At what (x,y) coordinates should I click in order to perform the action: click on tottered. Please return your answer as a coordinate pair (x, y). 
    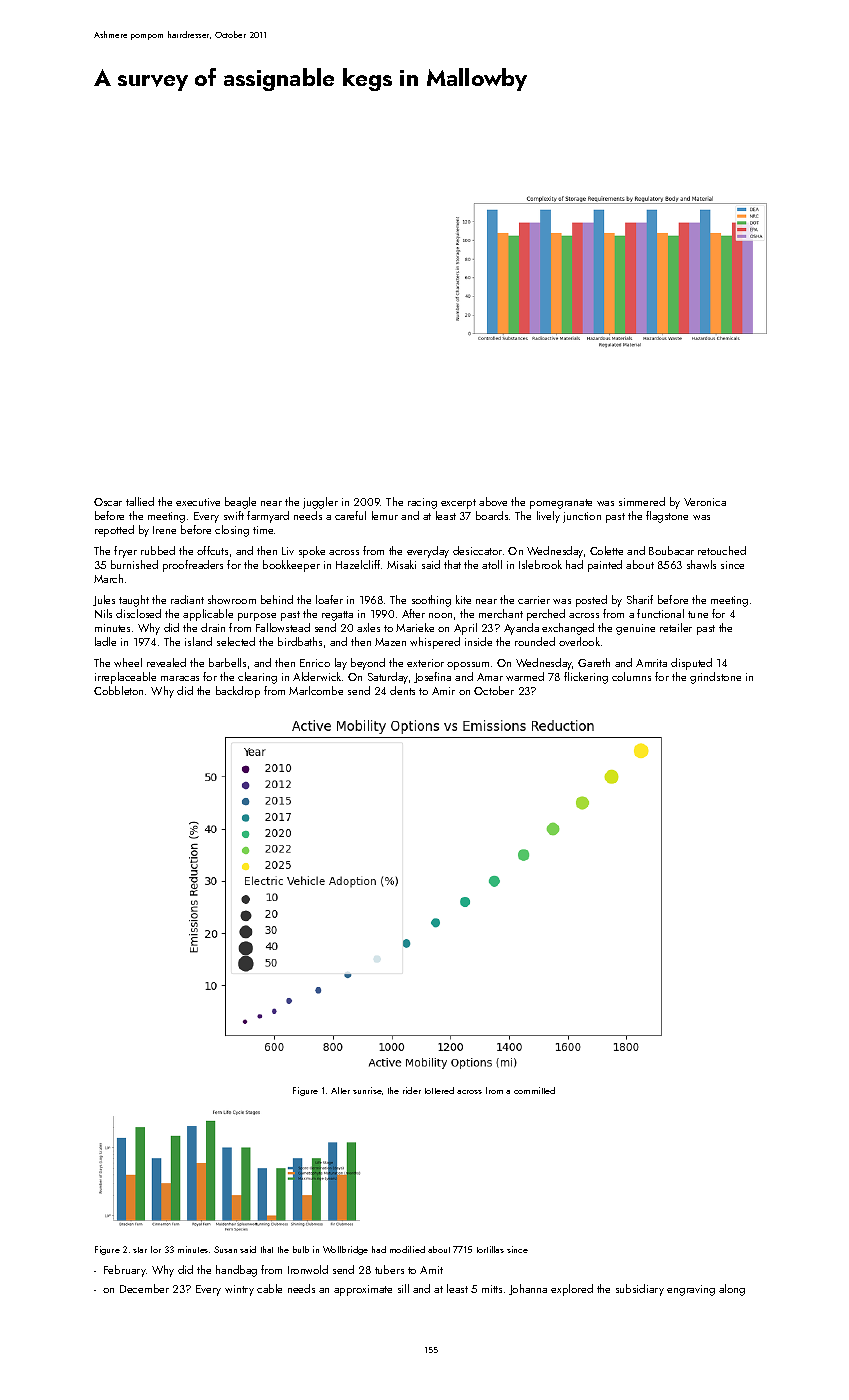
    Looking at the image, I should click on (439, 1090).
